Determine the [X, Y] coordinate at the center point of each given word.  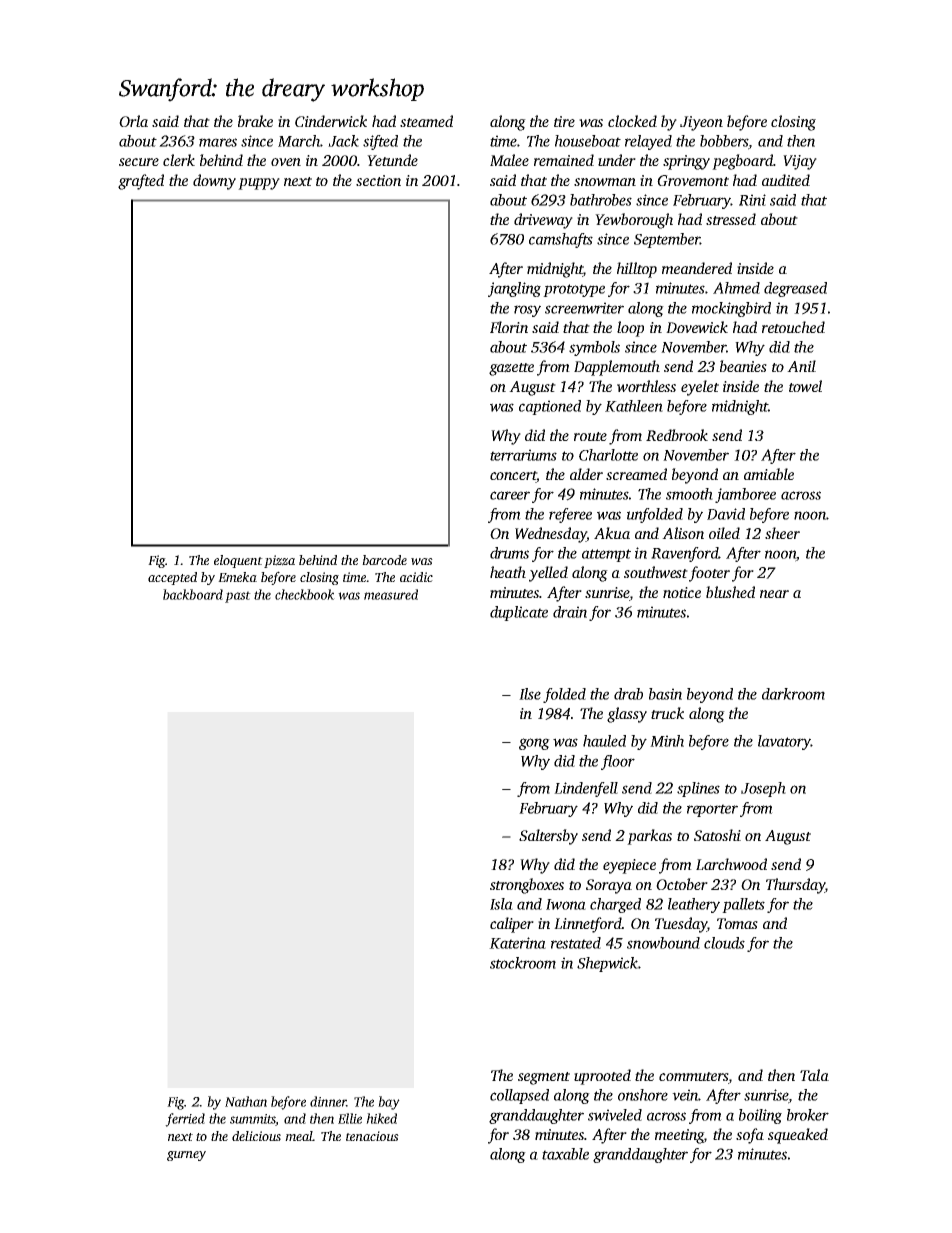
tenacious [372, 1136]
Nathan [246, 1101]
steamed [426, 121]
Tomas [737, 923]
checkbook [305, 594]
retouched [793, 327]
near [774, 594]
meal [299, 1136]
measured [391, 594]
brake [255, 121]
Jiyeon [701, 123]
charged [615, 905]
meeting [679, 1136]
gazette [511, 369]
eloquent [238, 561]
